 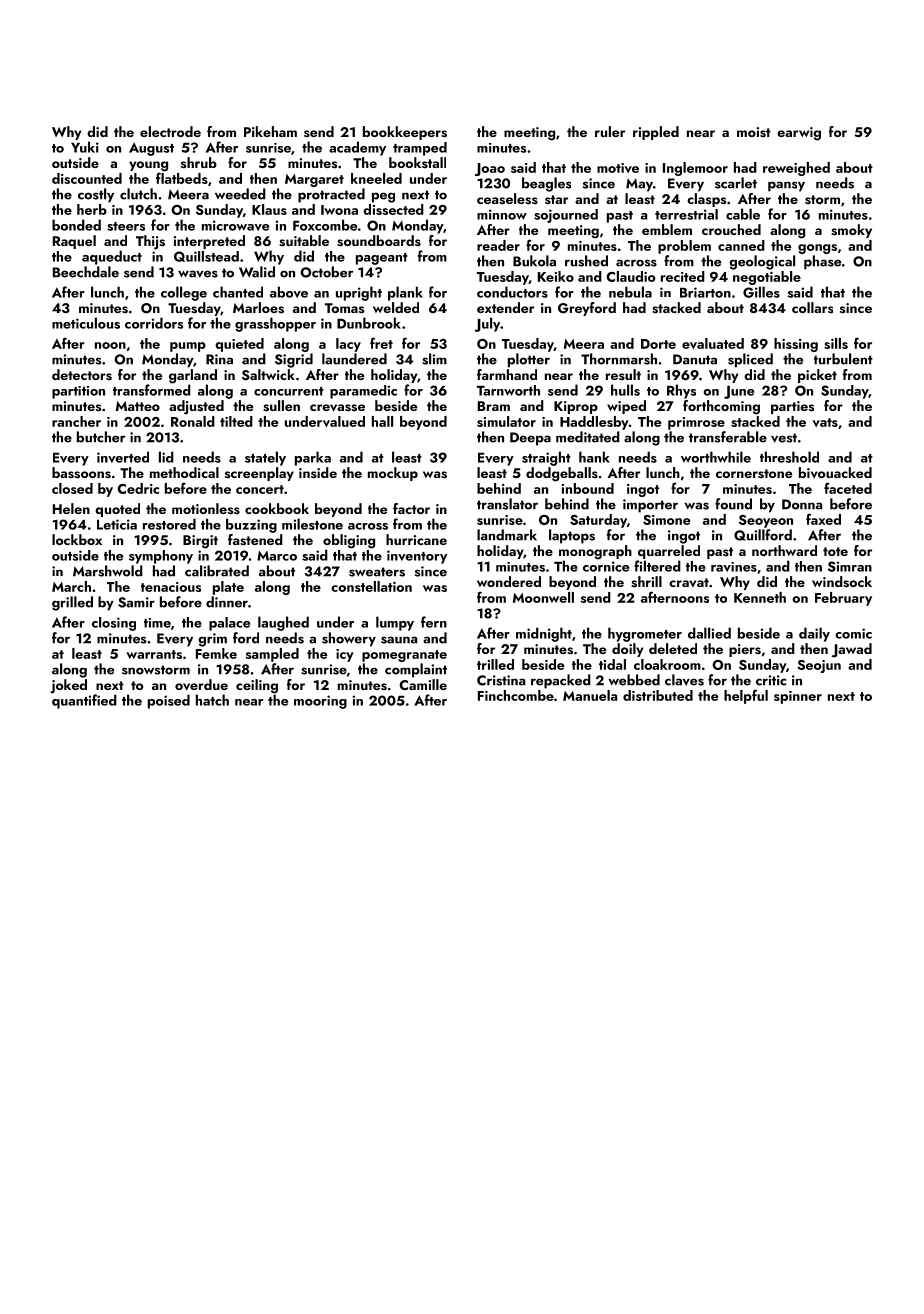 I want to click on smoky, so click(x=851, y=231).
